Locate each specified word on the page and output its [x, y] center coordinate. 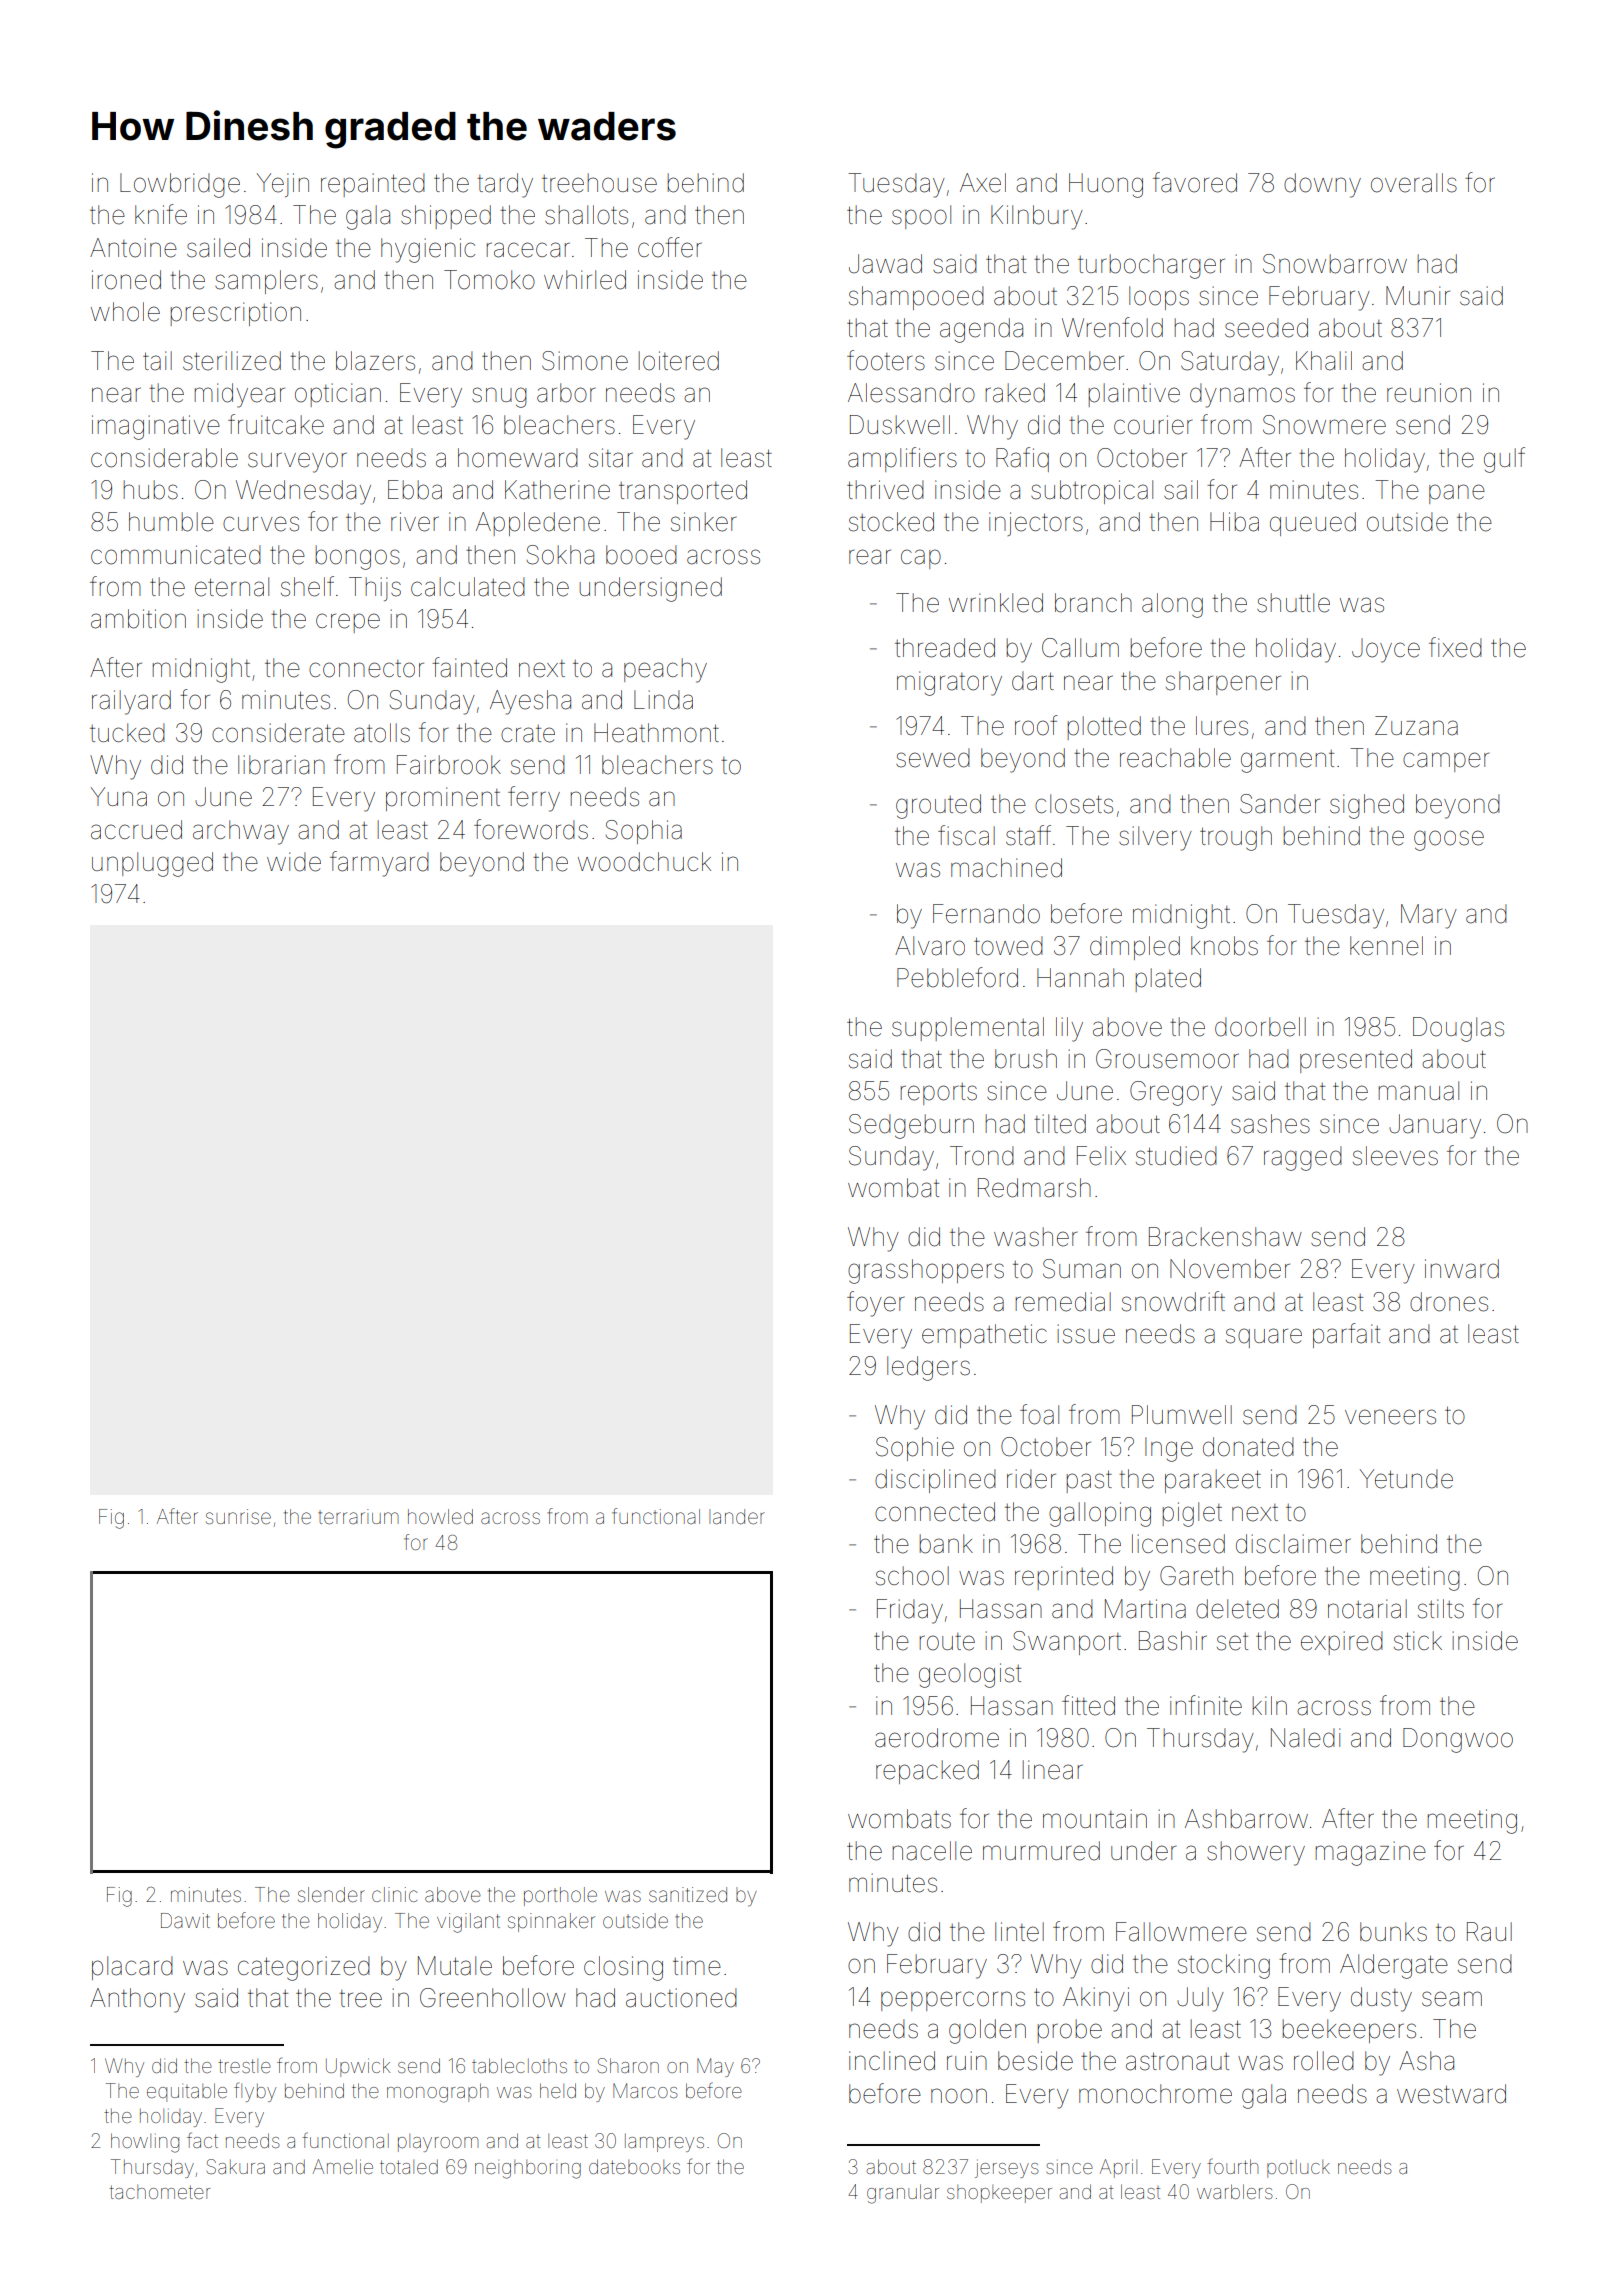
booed [641, 555]
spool [921, 217]
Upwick [358, 2067]
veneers [1390, 1417]
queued [1313, 524]
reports [938, 1094]
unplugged [152, 864]
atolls [382, 733]
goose [1449, 840]
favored [1195, 182]
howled [440, 1516]
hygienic [428, 250]
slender [331, 1894]
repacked [927, 1772]
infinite [1206, 1705]
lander [737, 1516]
